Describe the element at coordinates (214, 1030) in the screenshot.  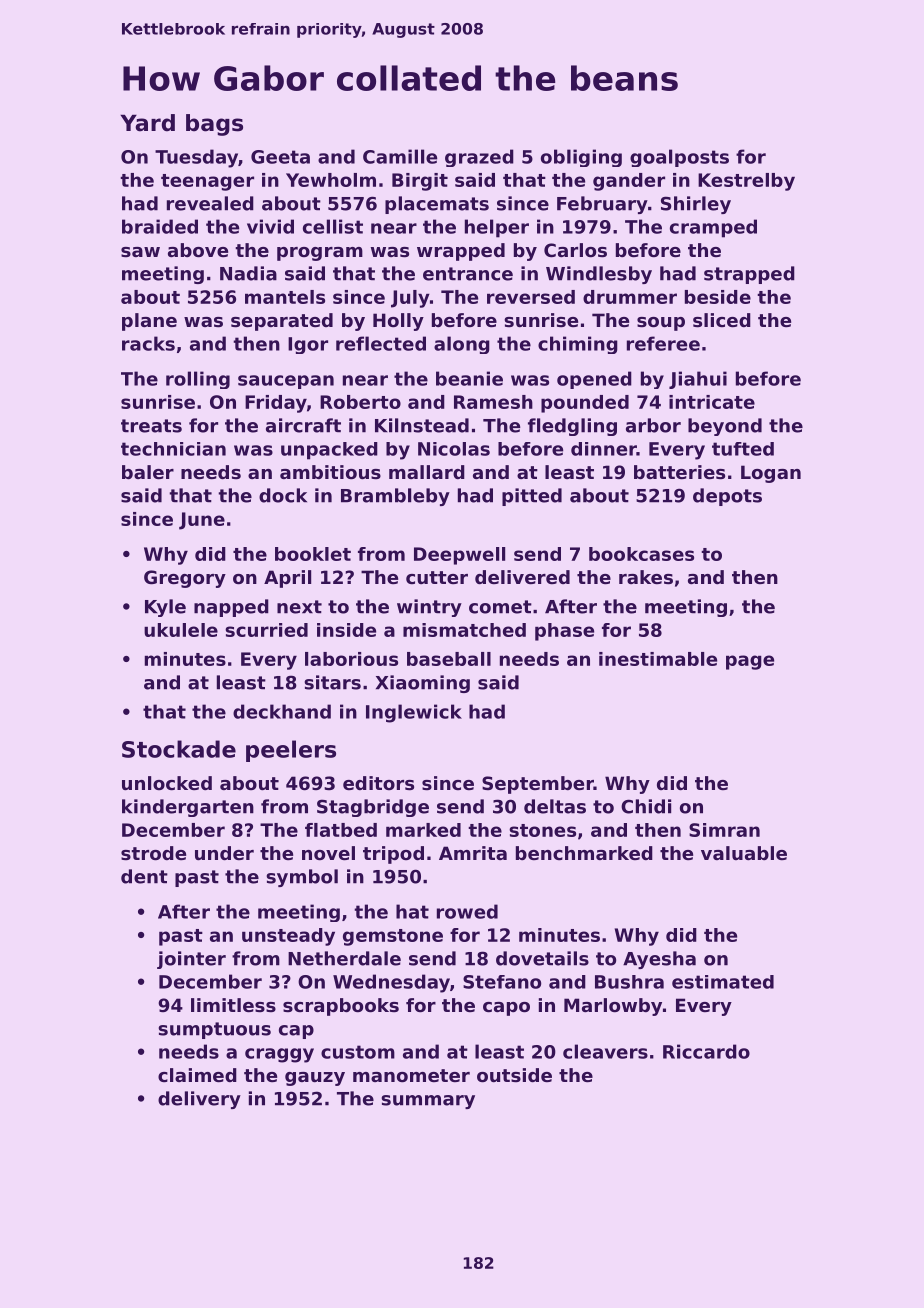
I see `sumptuous` at that location.
